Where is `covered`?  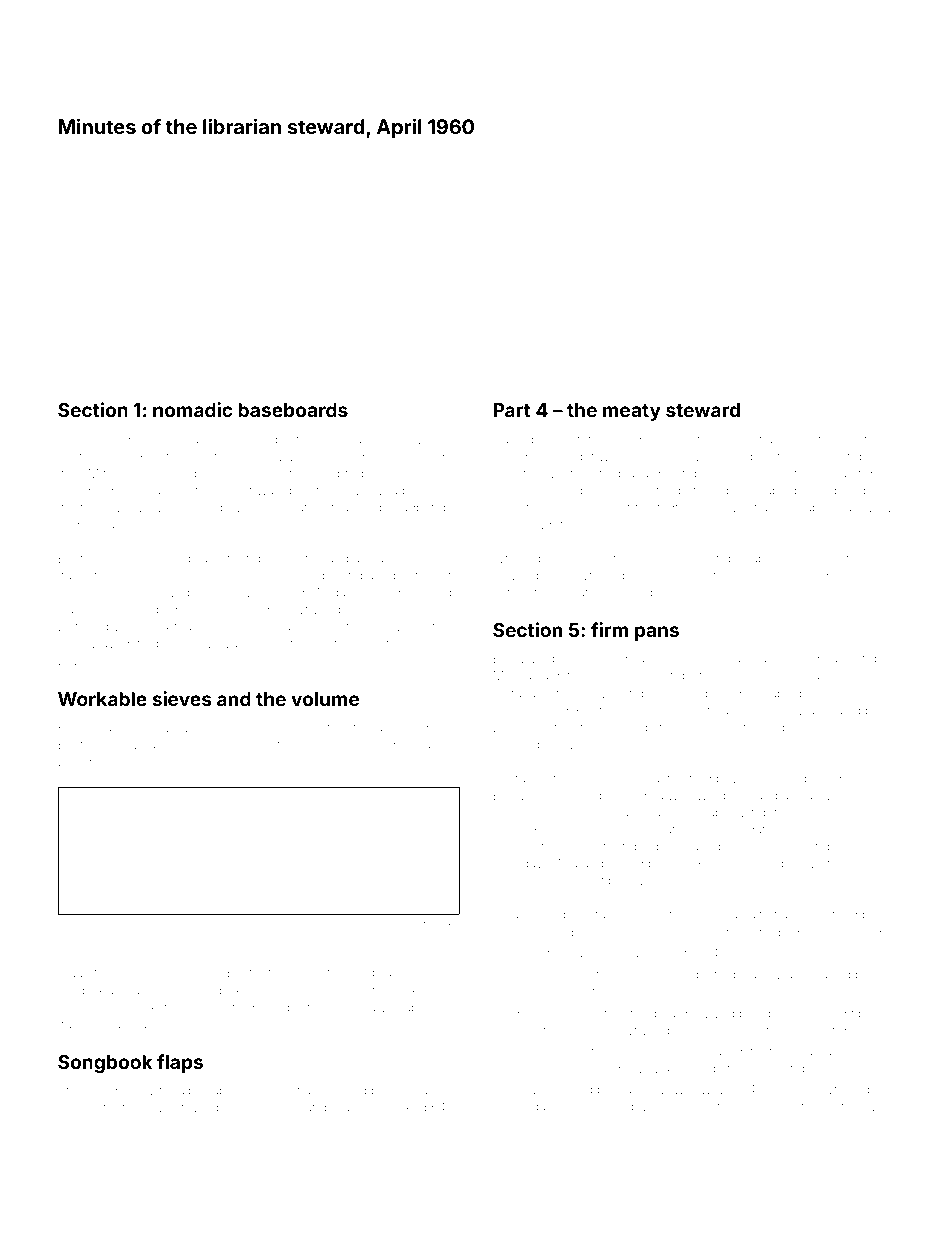 covered is located at coordinates (852, 813).
